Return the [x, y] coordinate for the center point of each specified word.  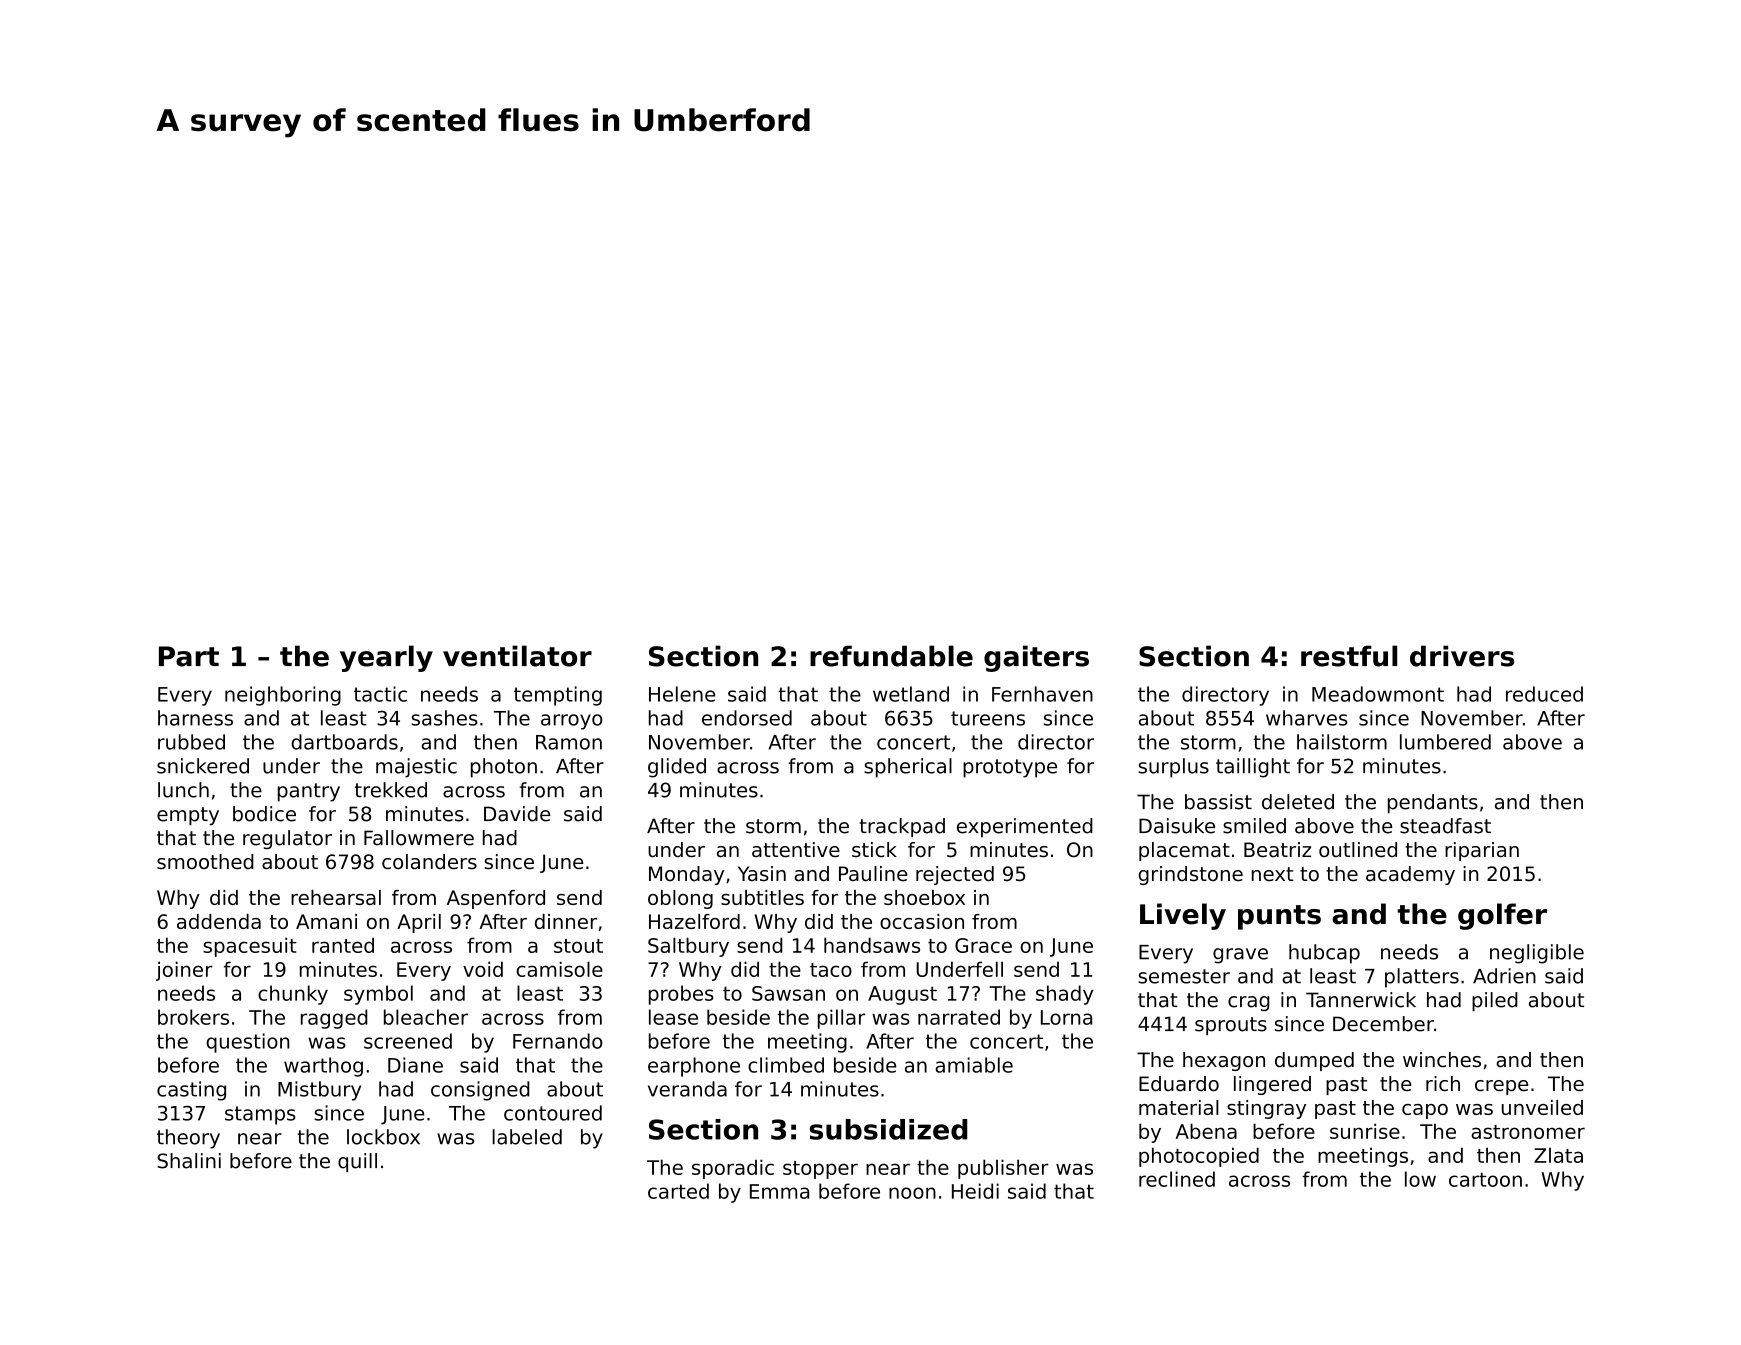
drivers [1462, 656]
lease [673, 1017]
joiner [184, 971]
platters [1422, 978]
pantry [309, 792]
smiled [1254, 826]
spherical [908, 768]
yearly [386, 658]
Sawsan [788, 993]
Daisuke [1177, 826]
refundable [891, 656]
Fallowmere [419, 838]
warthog [323, 1067]
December [1383, 1024]
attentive [796, 850]
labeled [527, 1137]
